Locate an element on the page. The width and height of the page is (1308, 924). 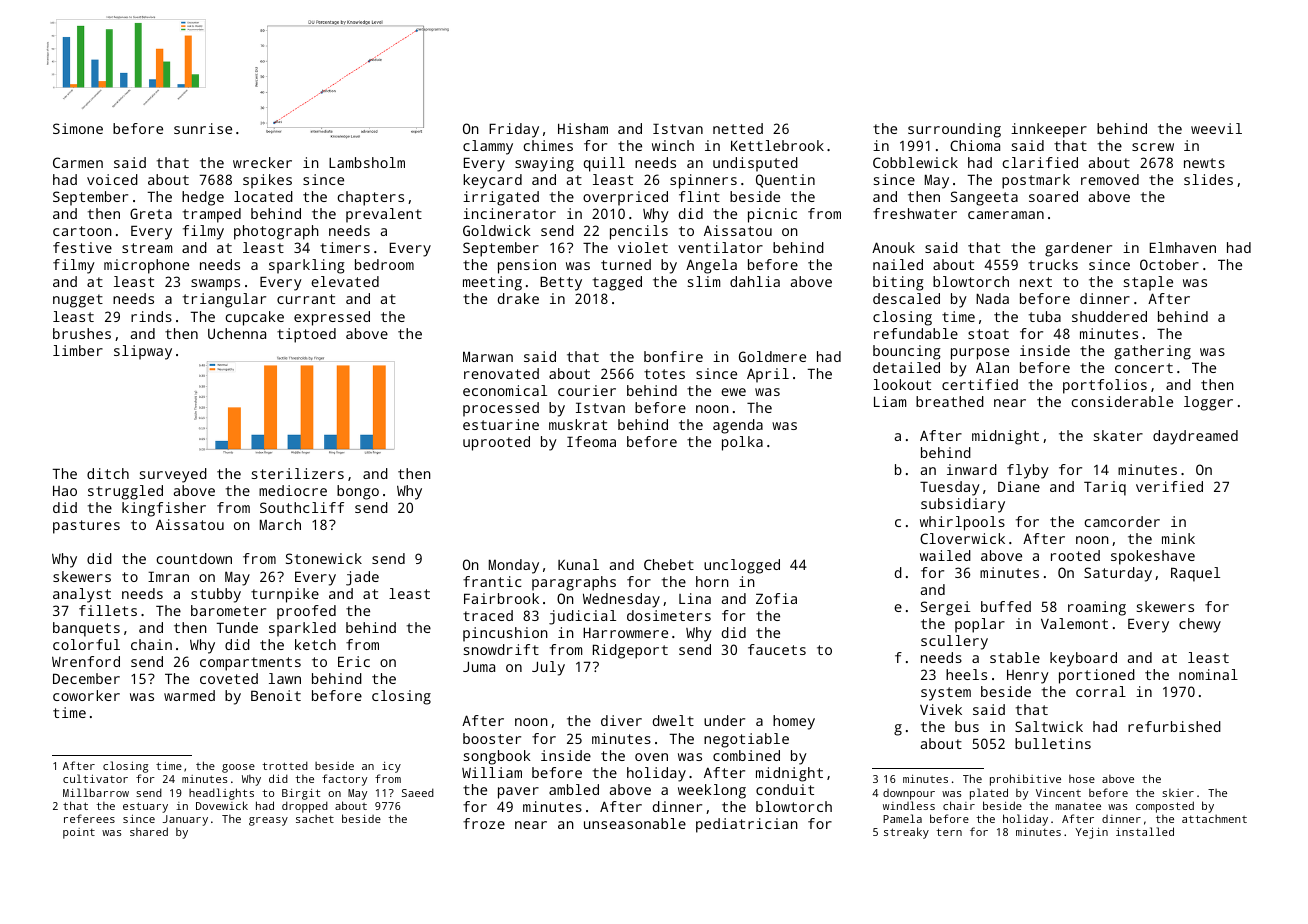
unclogged is located at coordinates (742, 566).
